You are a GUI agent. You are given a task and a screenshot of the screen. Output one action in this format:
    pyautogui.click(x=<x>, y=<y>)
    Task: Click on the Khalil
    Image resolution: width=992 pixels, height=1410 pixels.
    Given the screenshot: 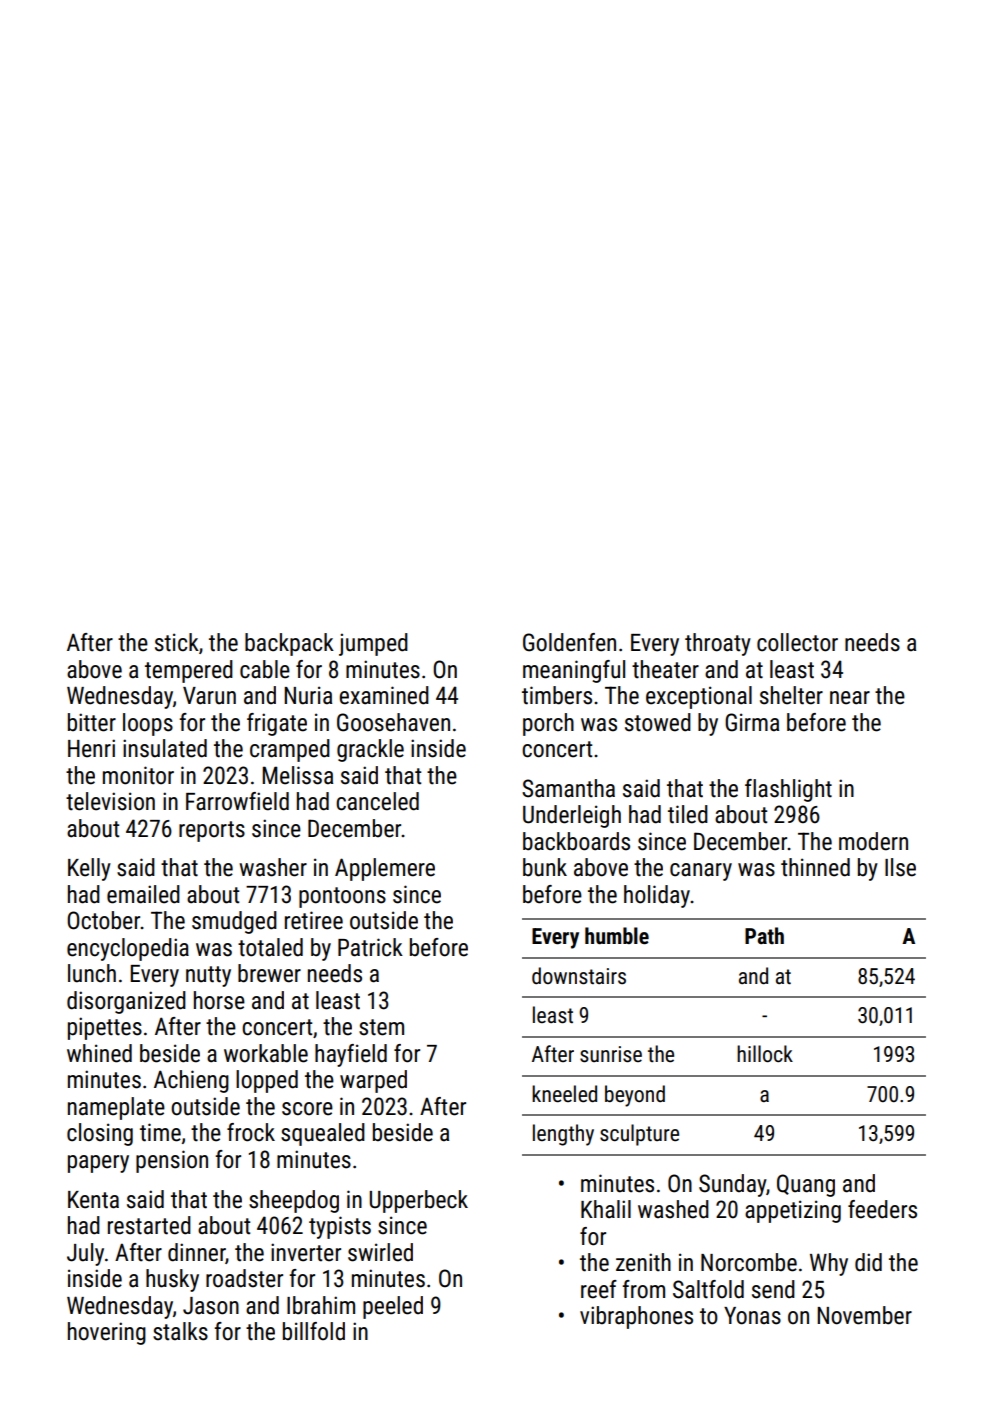 What is the action you would take?
    pyautogui.click(x=606, y=1209)
